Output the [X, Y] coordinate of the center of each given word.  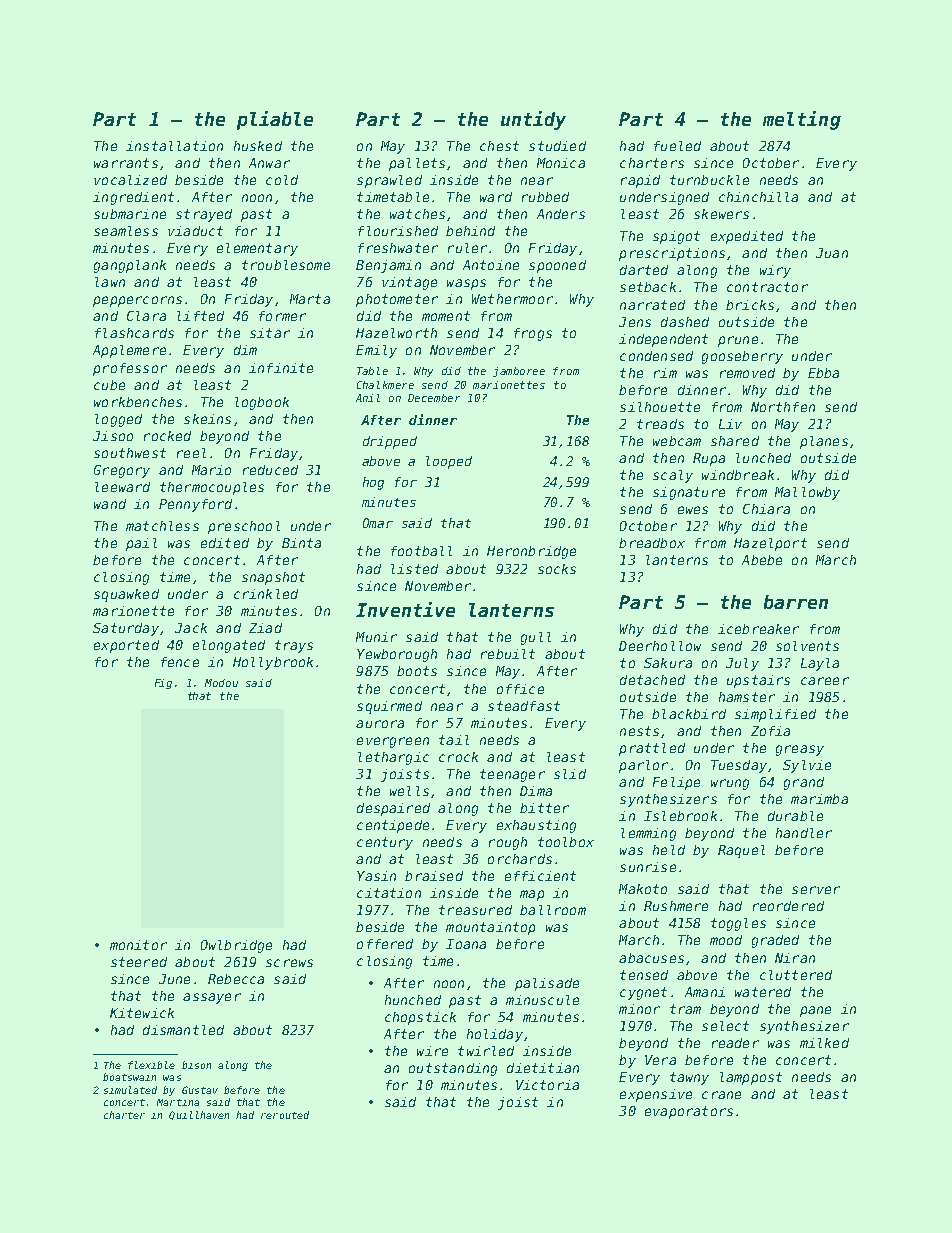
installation [174, 146]
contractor [767, 287]
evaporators [689, 1112]
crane [721, 1095]
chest [499, 146]
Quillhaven [199, 1115]
